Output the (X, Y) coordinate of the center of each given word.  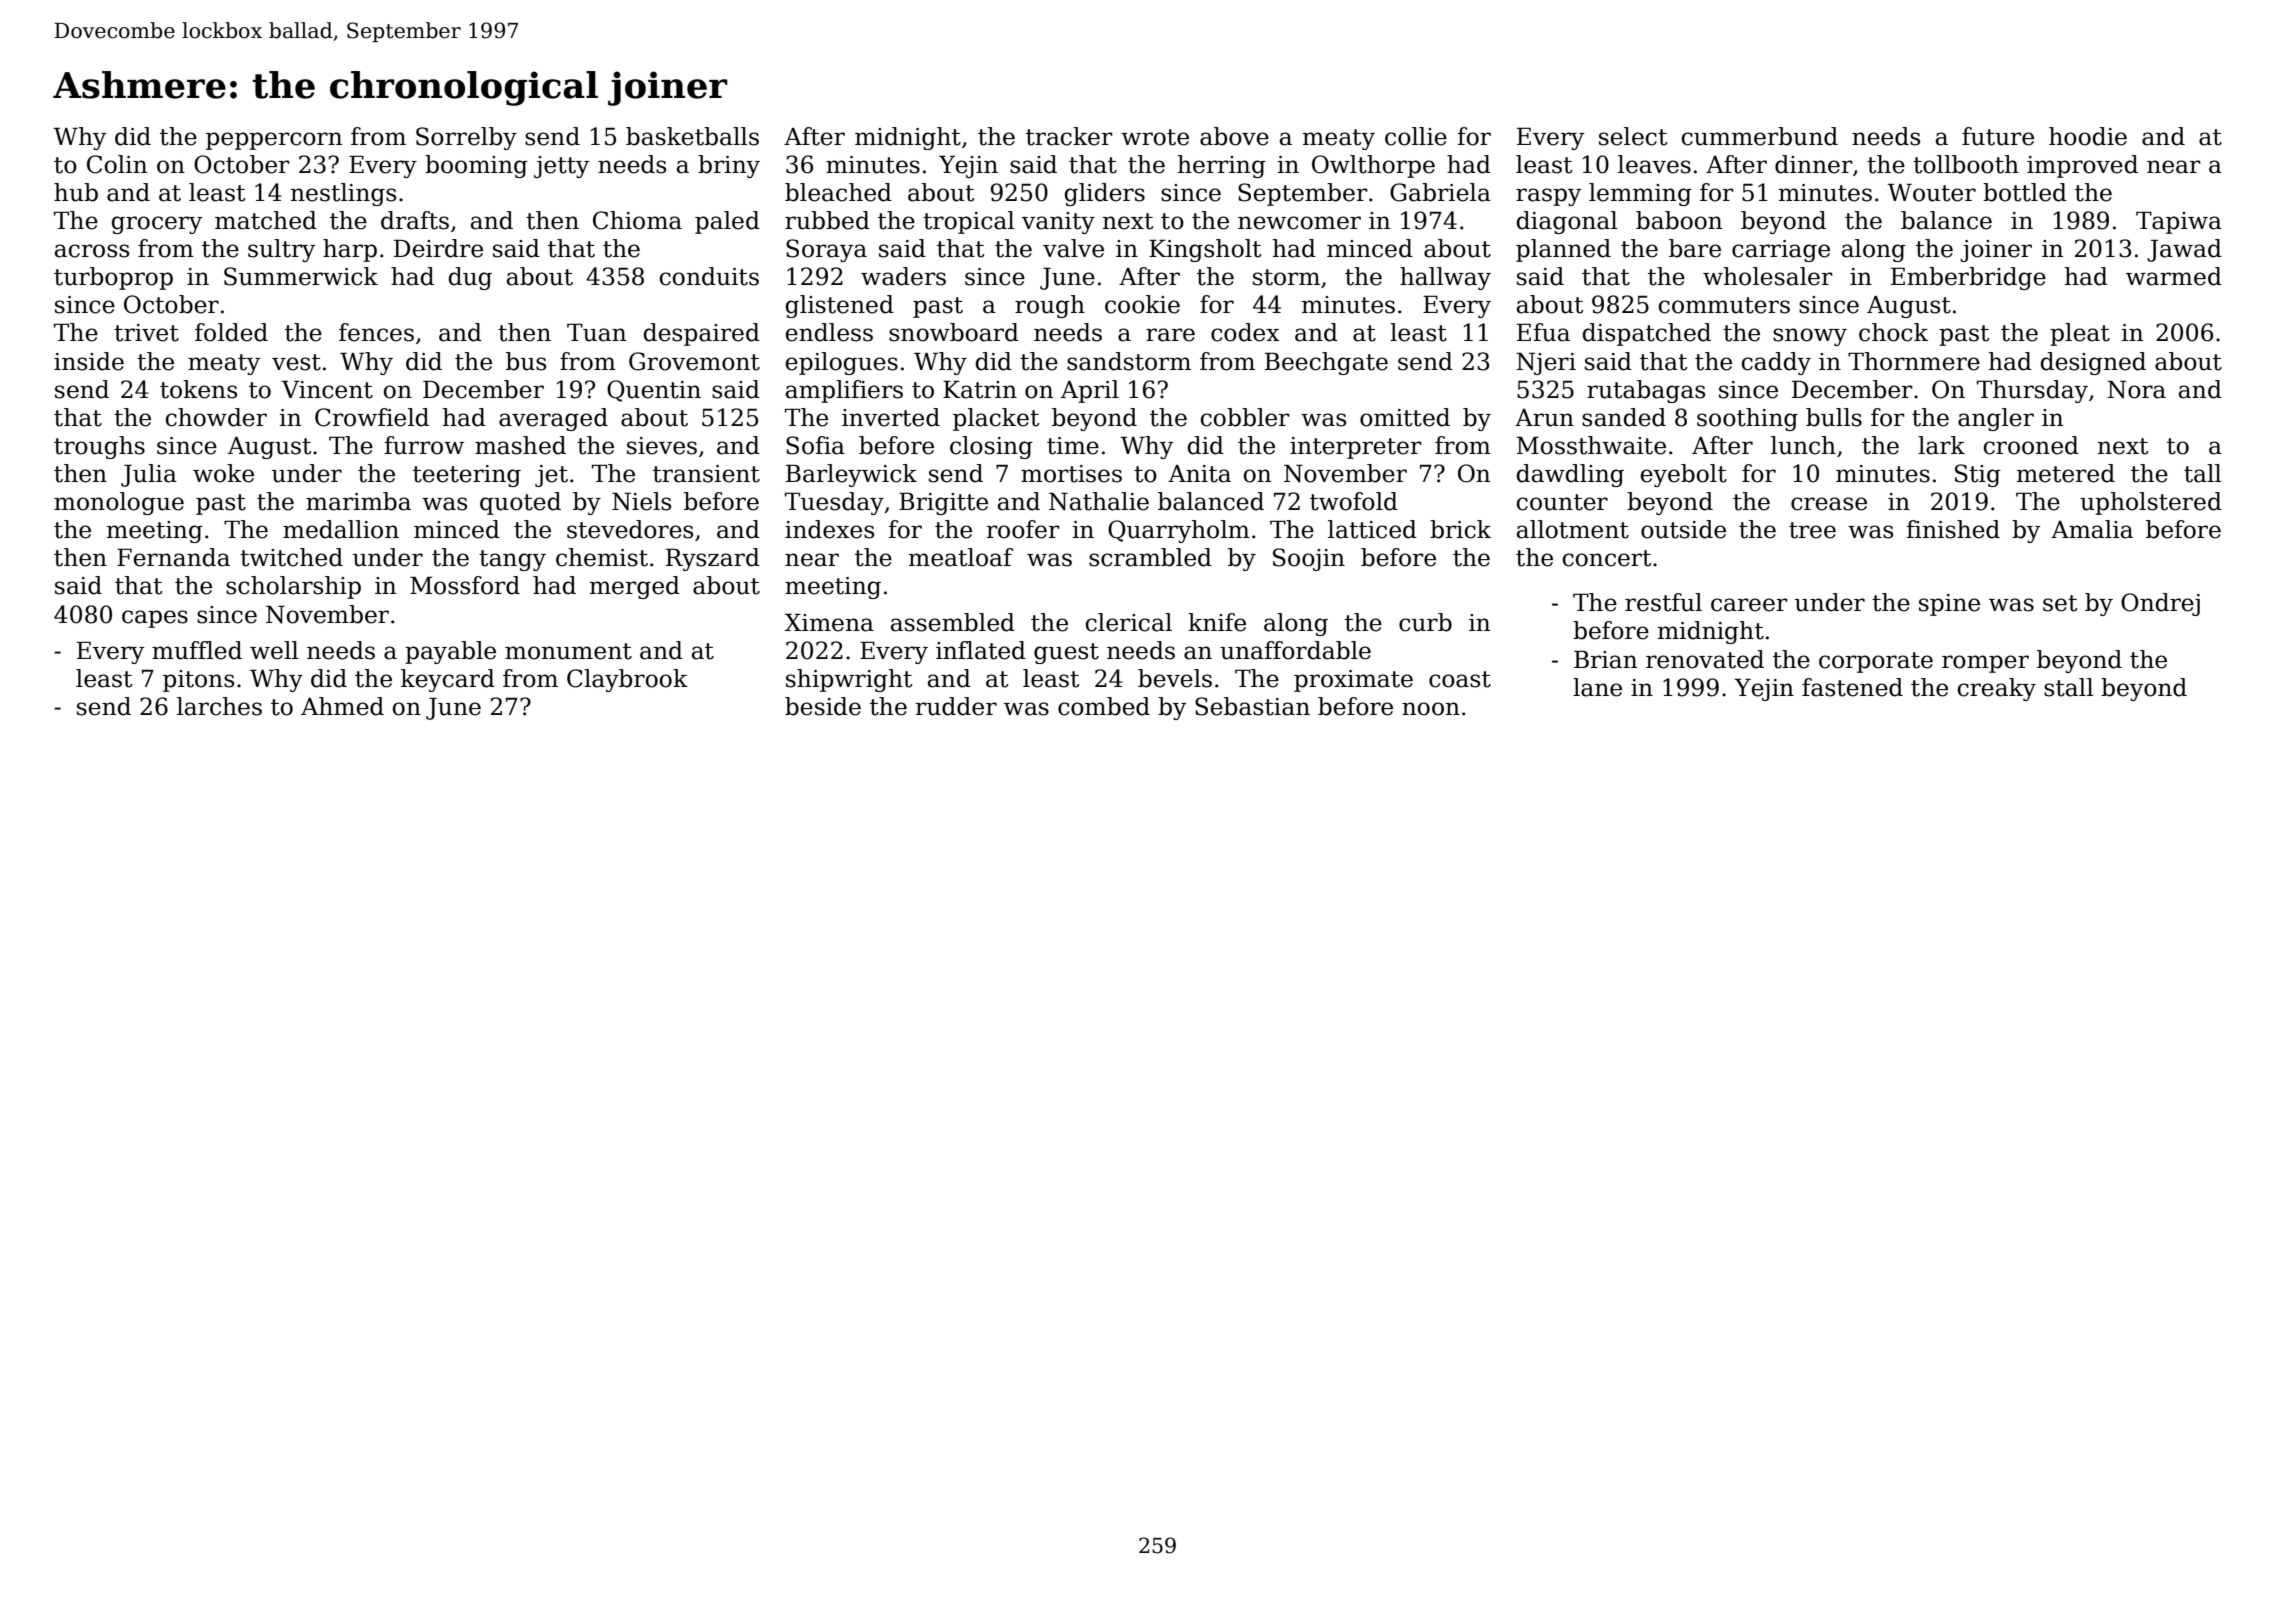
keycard (448, 680)
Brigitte (943, 504)
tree (1812, 530)
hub (76, 192)
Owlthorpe (1373, 166)
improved (2082, 166)
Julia (149, 475)
